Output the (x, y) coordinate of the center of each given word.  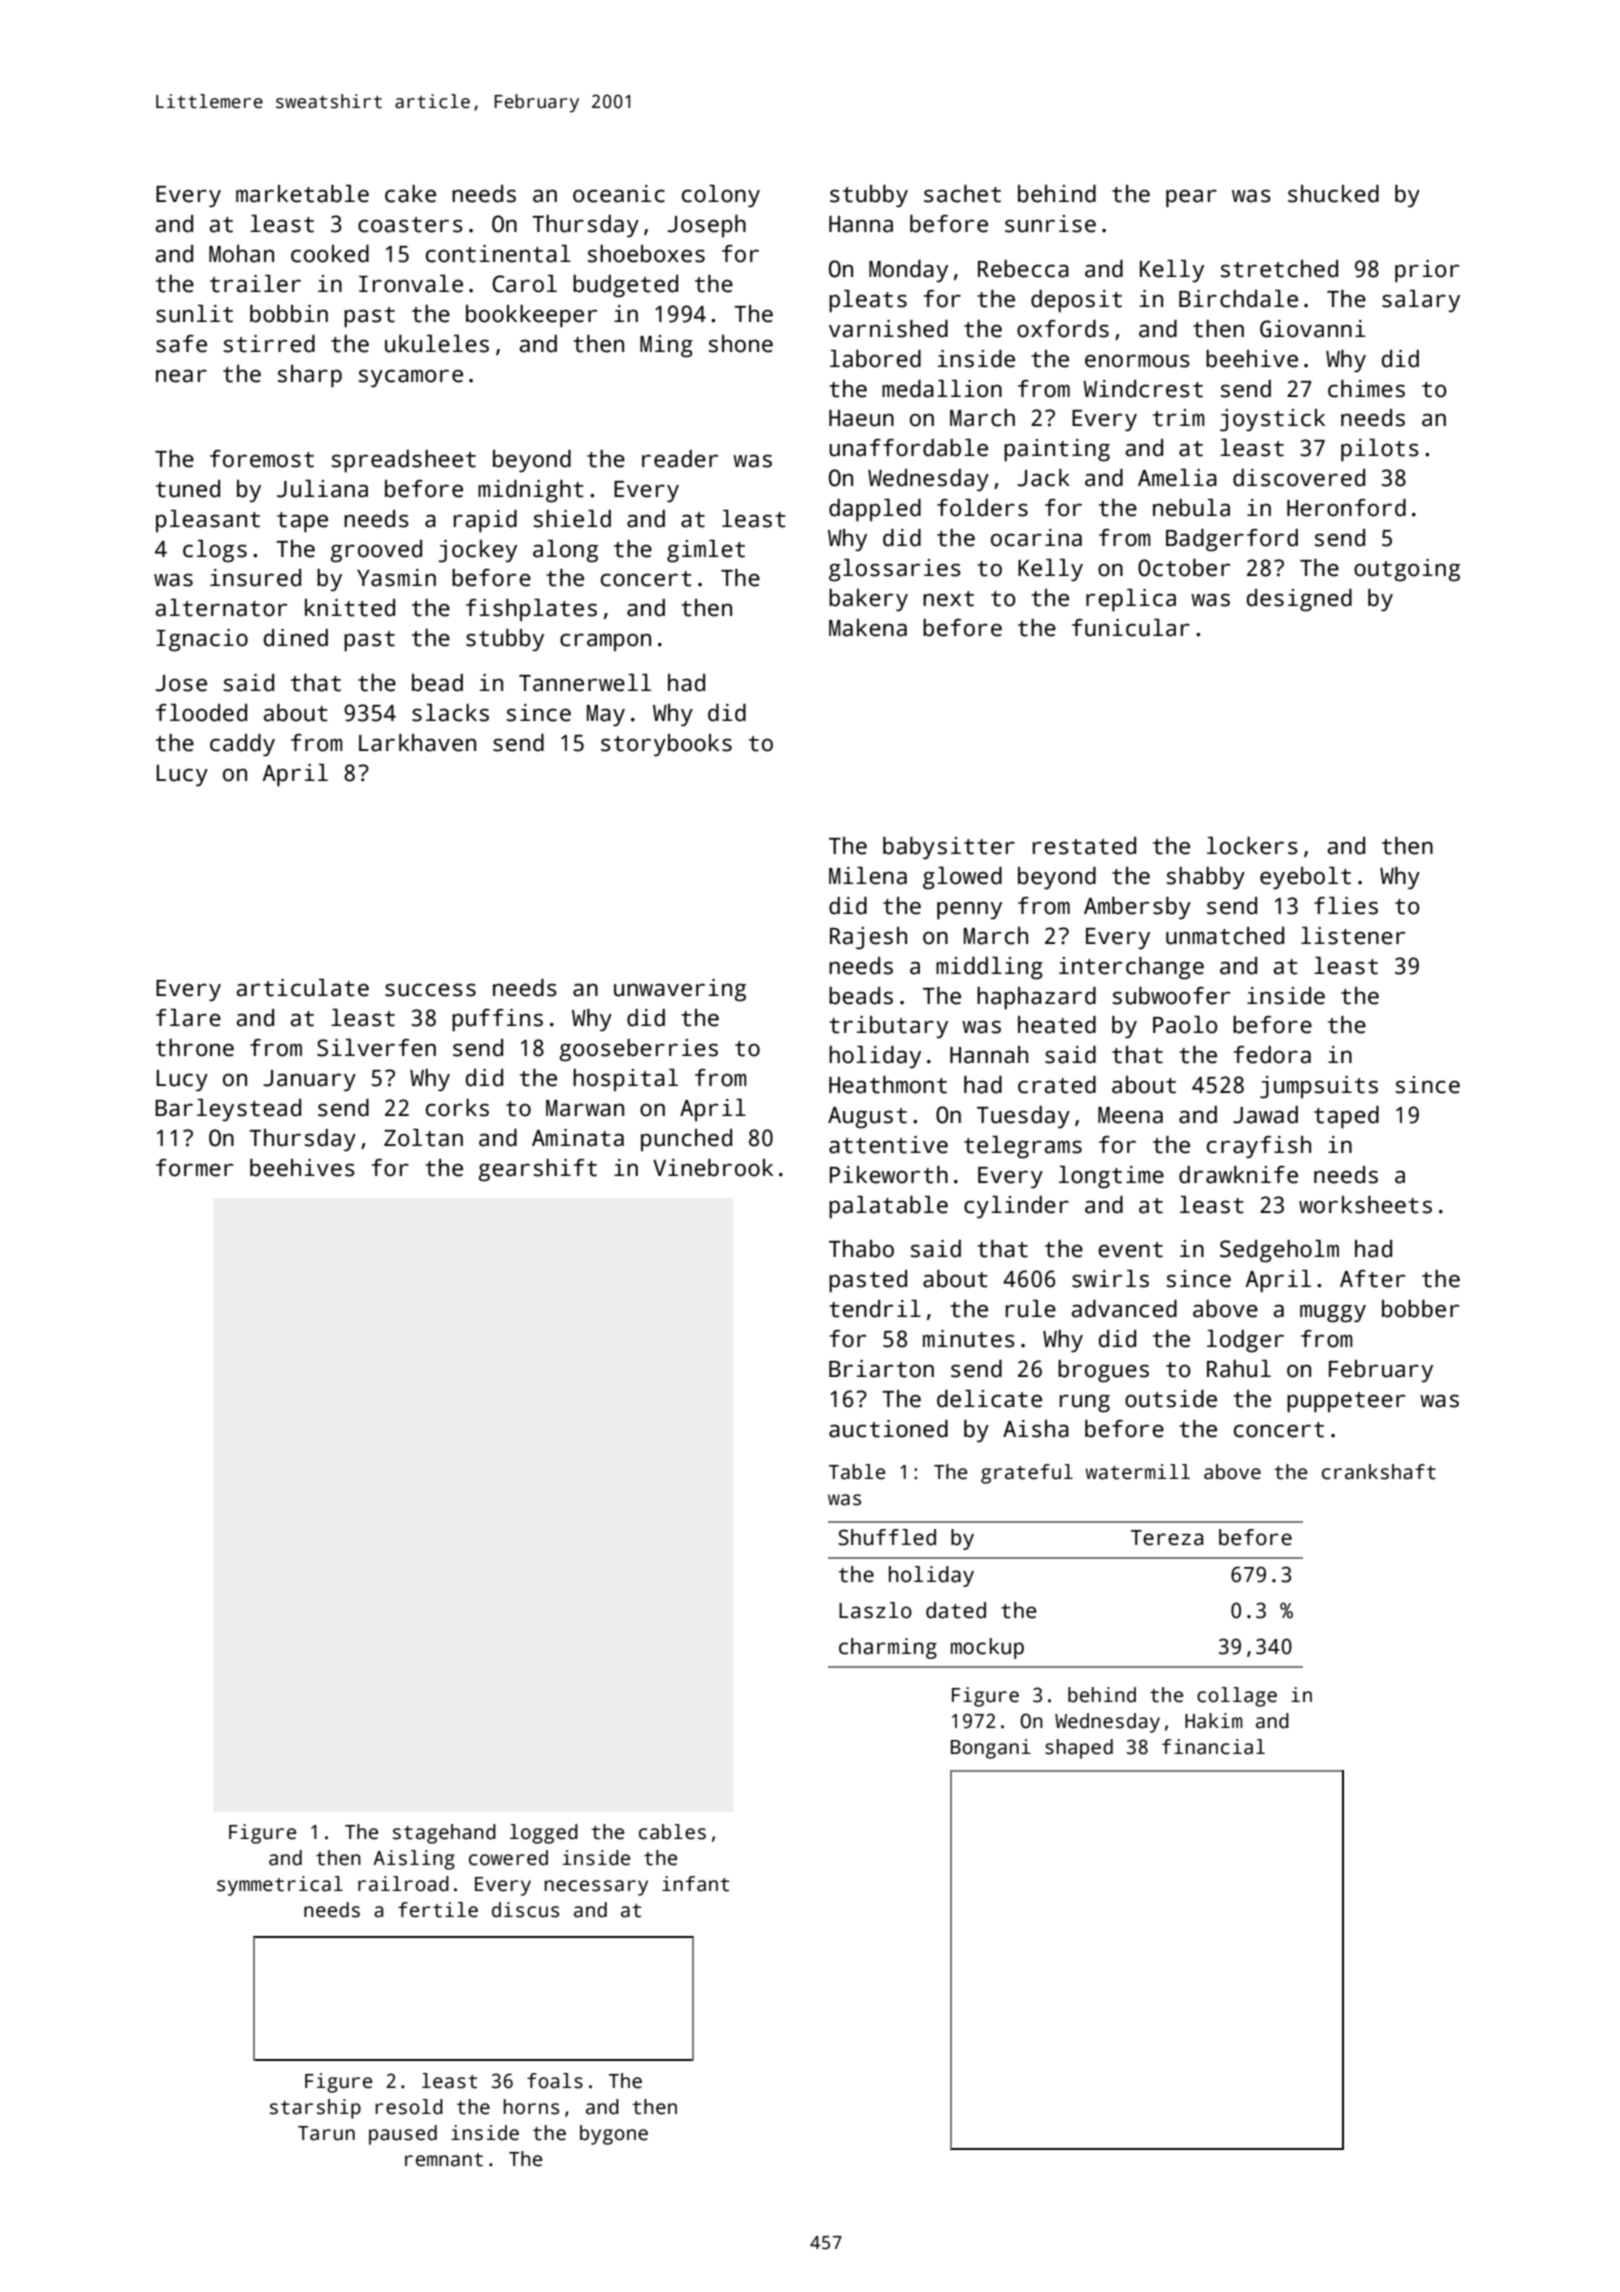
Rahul (1239, 1369)
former (194, 1168)
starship (315, 2109)
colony (721, 196)
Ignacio (202, 640)
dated (956, 1610)
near (181, 376)
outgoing (1407, 570)
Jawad (1265, 1115)
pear (1191, 198)
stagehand (444, 1834)
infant (695, 1884)
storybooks (666, 745)
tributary (888, 1027)
